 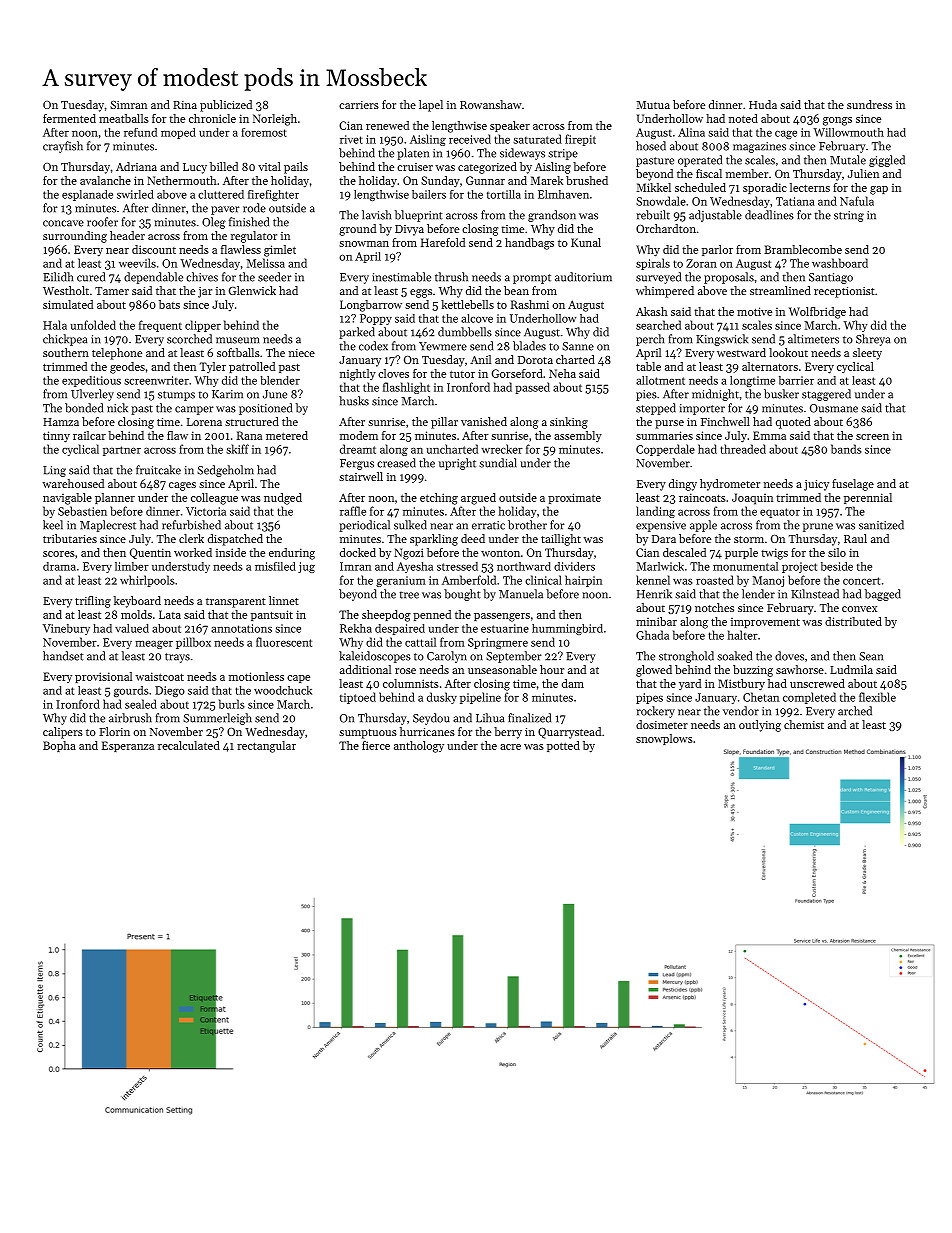 What do you see at coordinates (725, 421) in the screenshot?
I see `Finchwell` at bounding box center [725, 421].
